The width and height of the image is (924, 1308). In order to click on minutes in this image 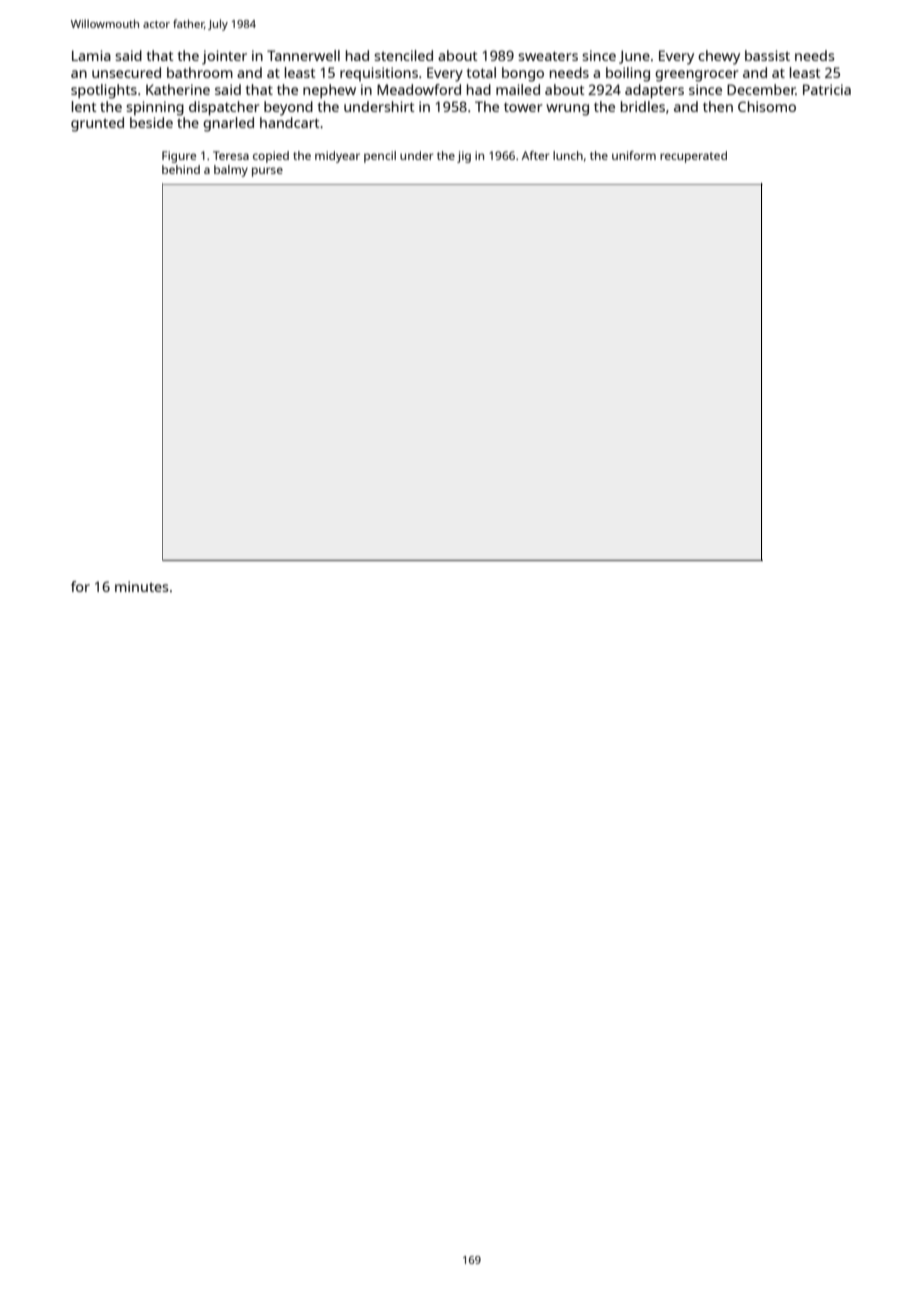, I will do `click(142, 586)`.
